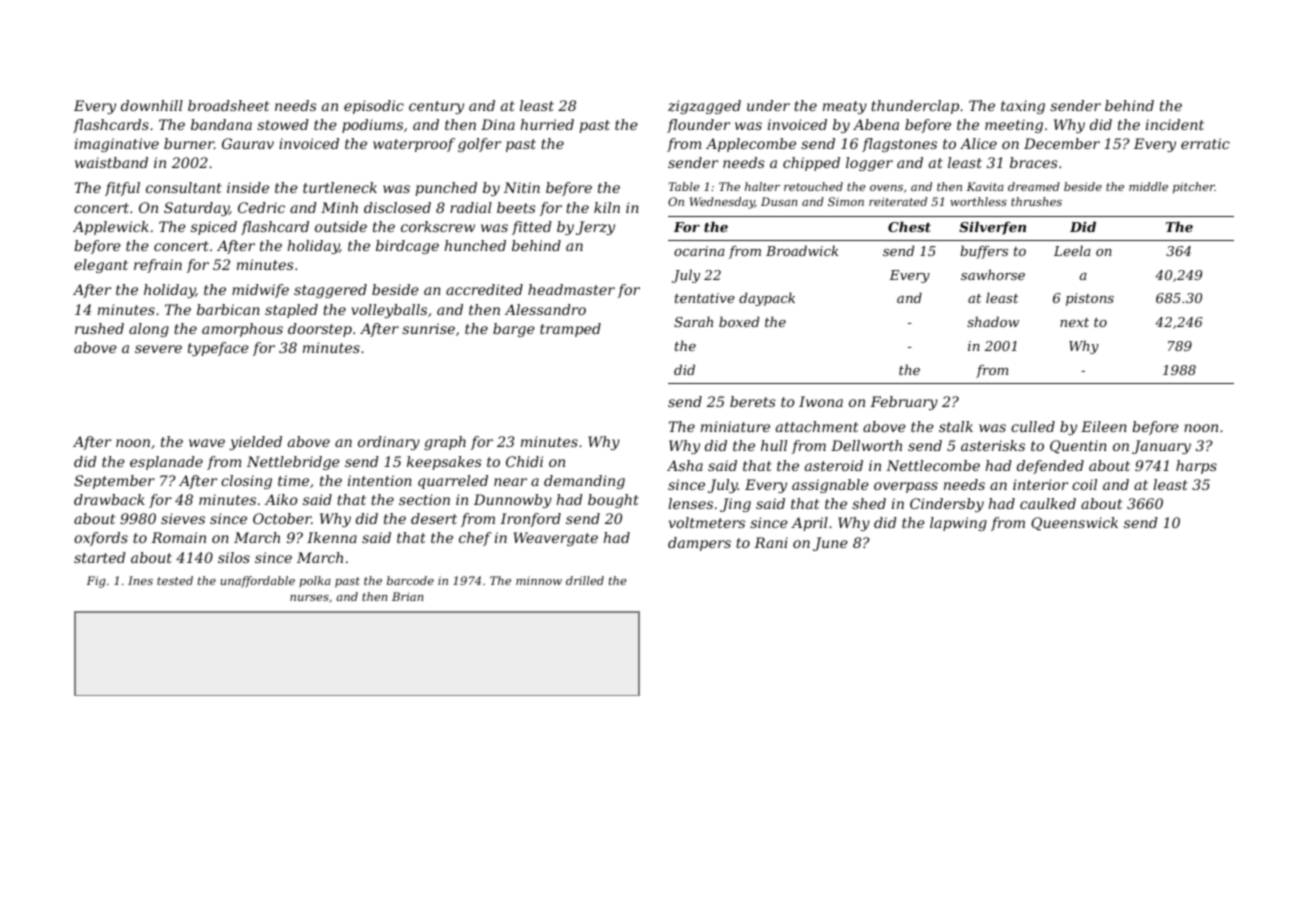 The height and width of the screenshot is (924, 1308). Describe the element at coordinates (735, 426) in the screenshot. I see `miniature` at that location.
